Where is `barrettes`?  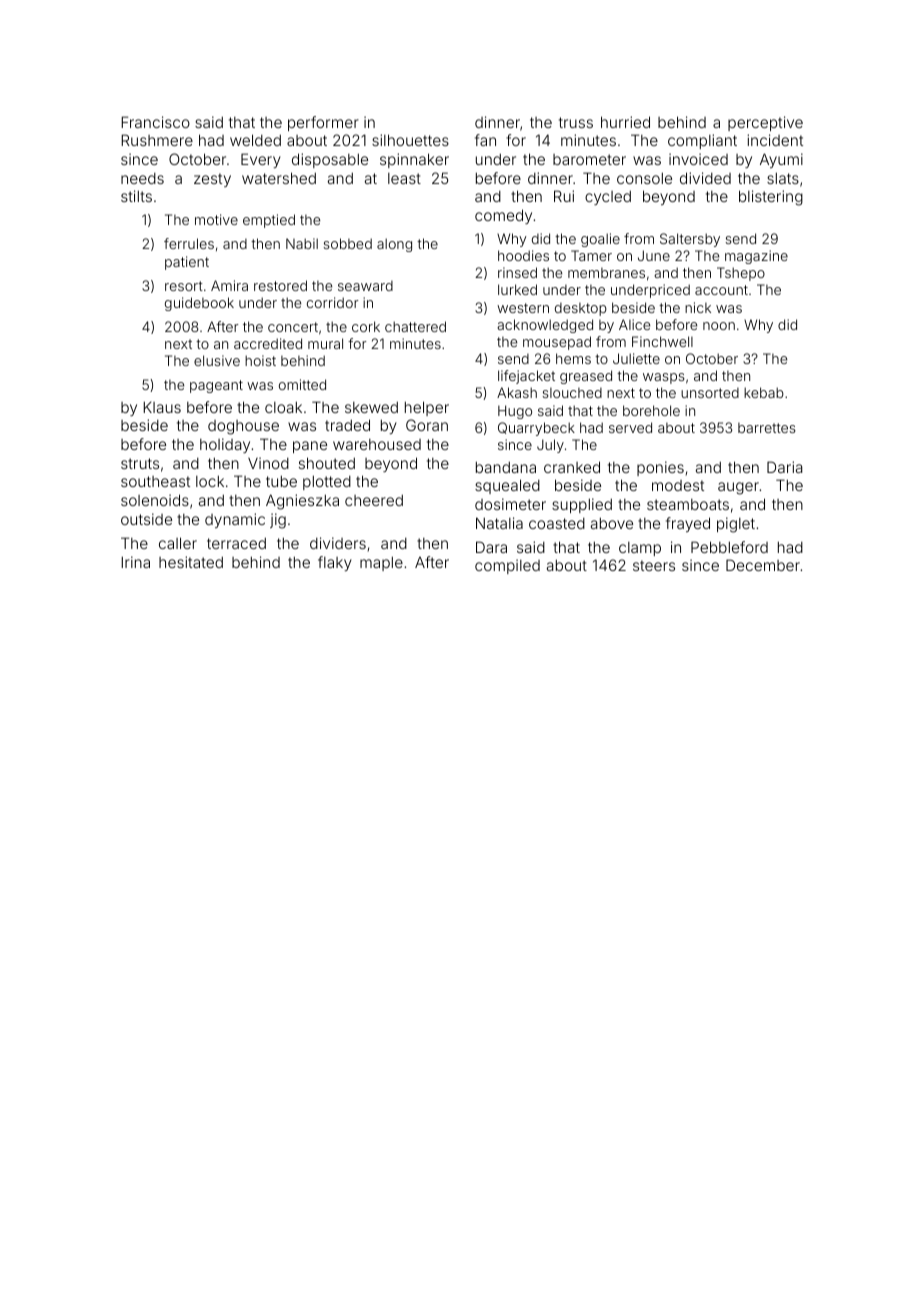
barrettes is located at coordinates (767, 428).
